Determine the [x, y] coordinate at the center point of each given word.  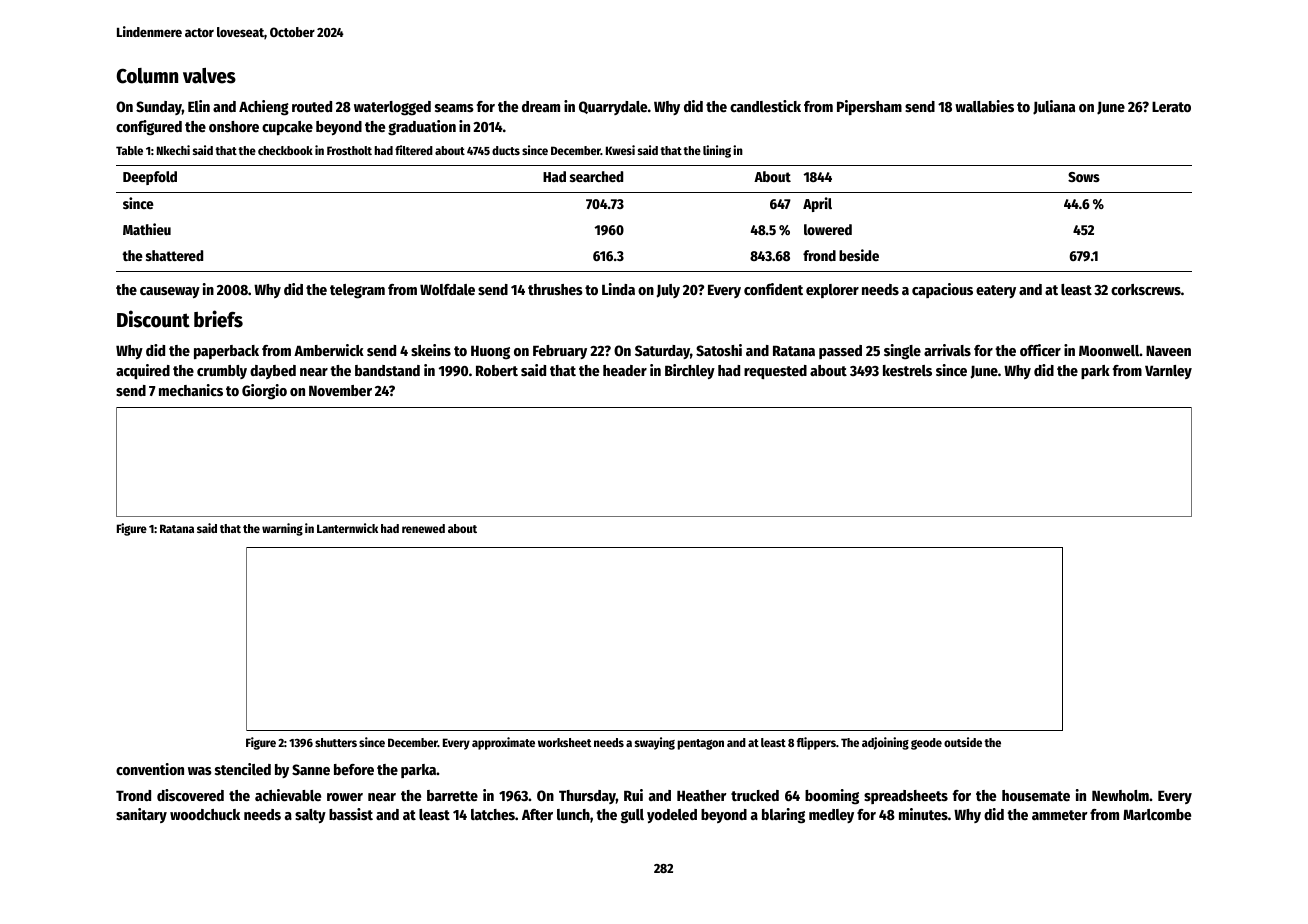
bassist [351, 814]
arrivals [947, 350]
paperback [226, 352]
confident [773, 289]
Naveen [1168, 350]
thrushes [555, 289]
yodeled [672, 816]
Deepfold [150, 178]
